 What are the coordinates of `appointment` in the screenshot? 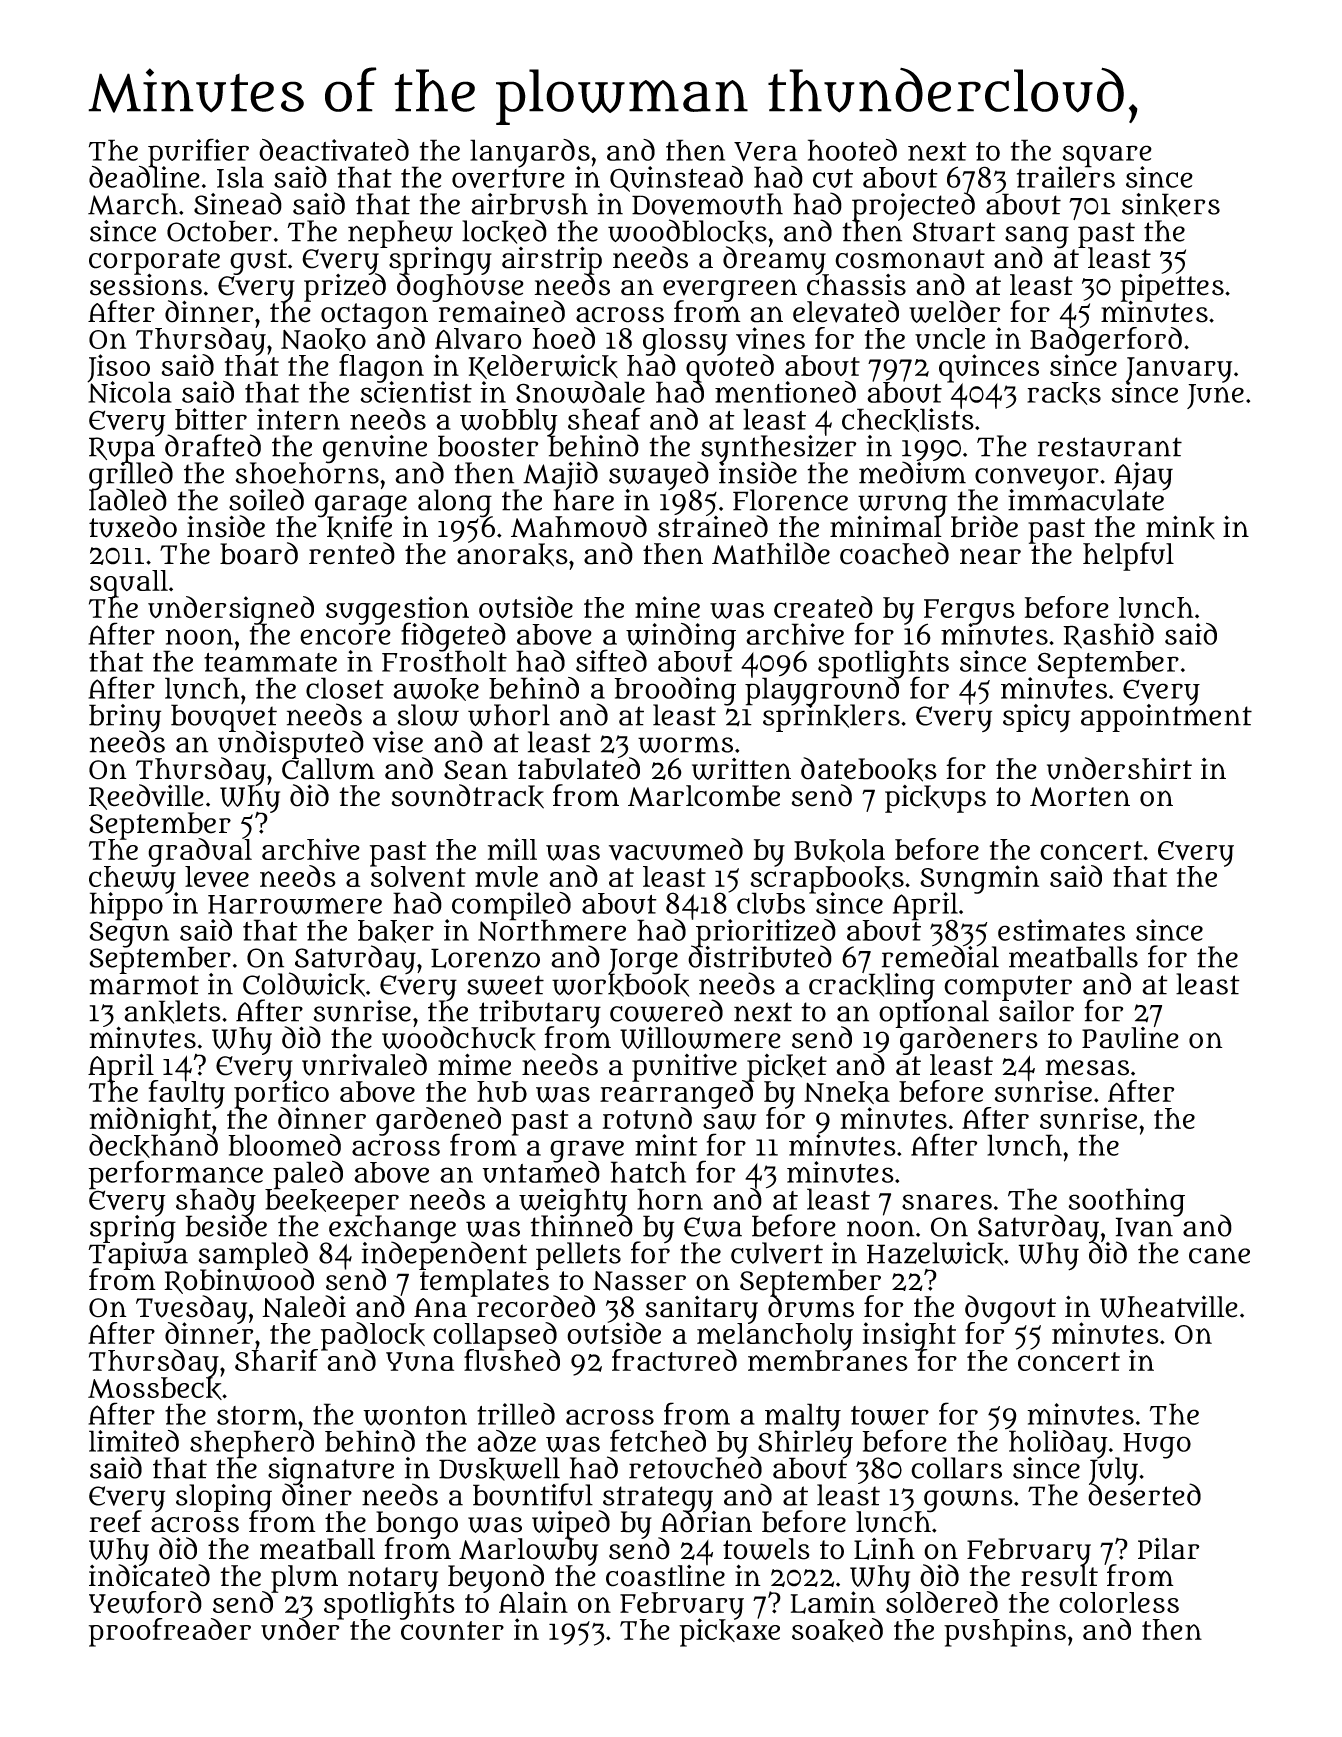 It's located at (1166, 718).
